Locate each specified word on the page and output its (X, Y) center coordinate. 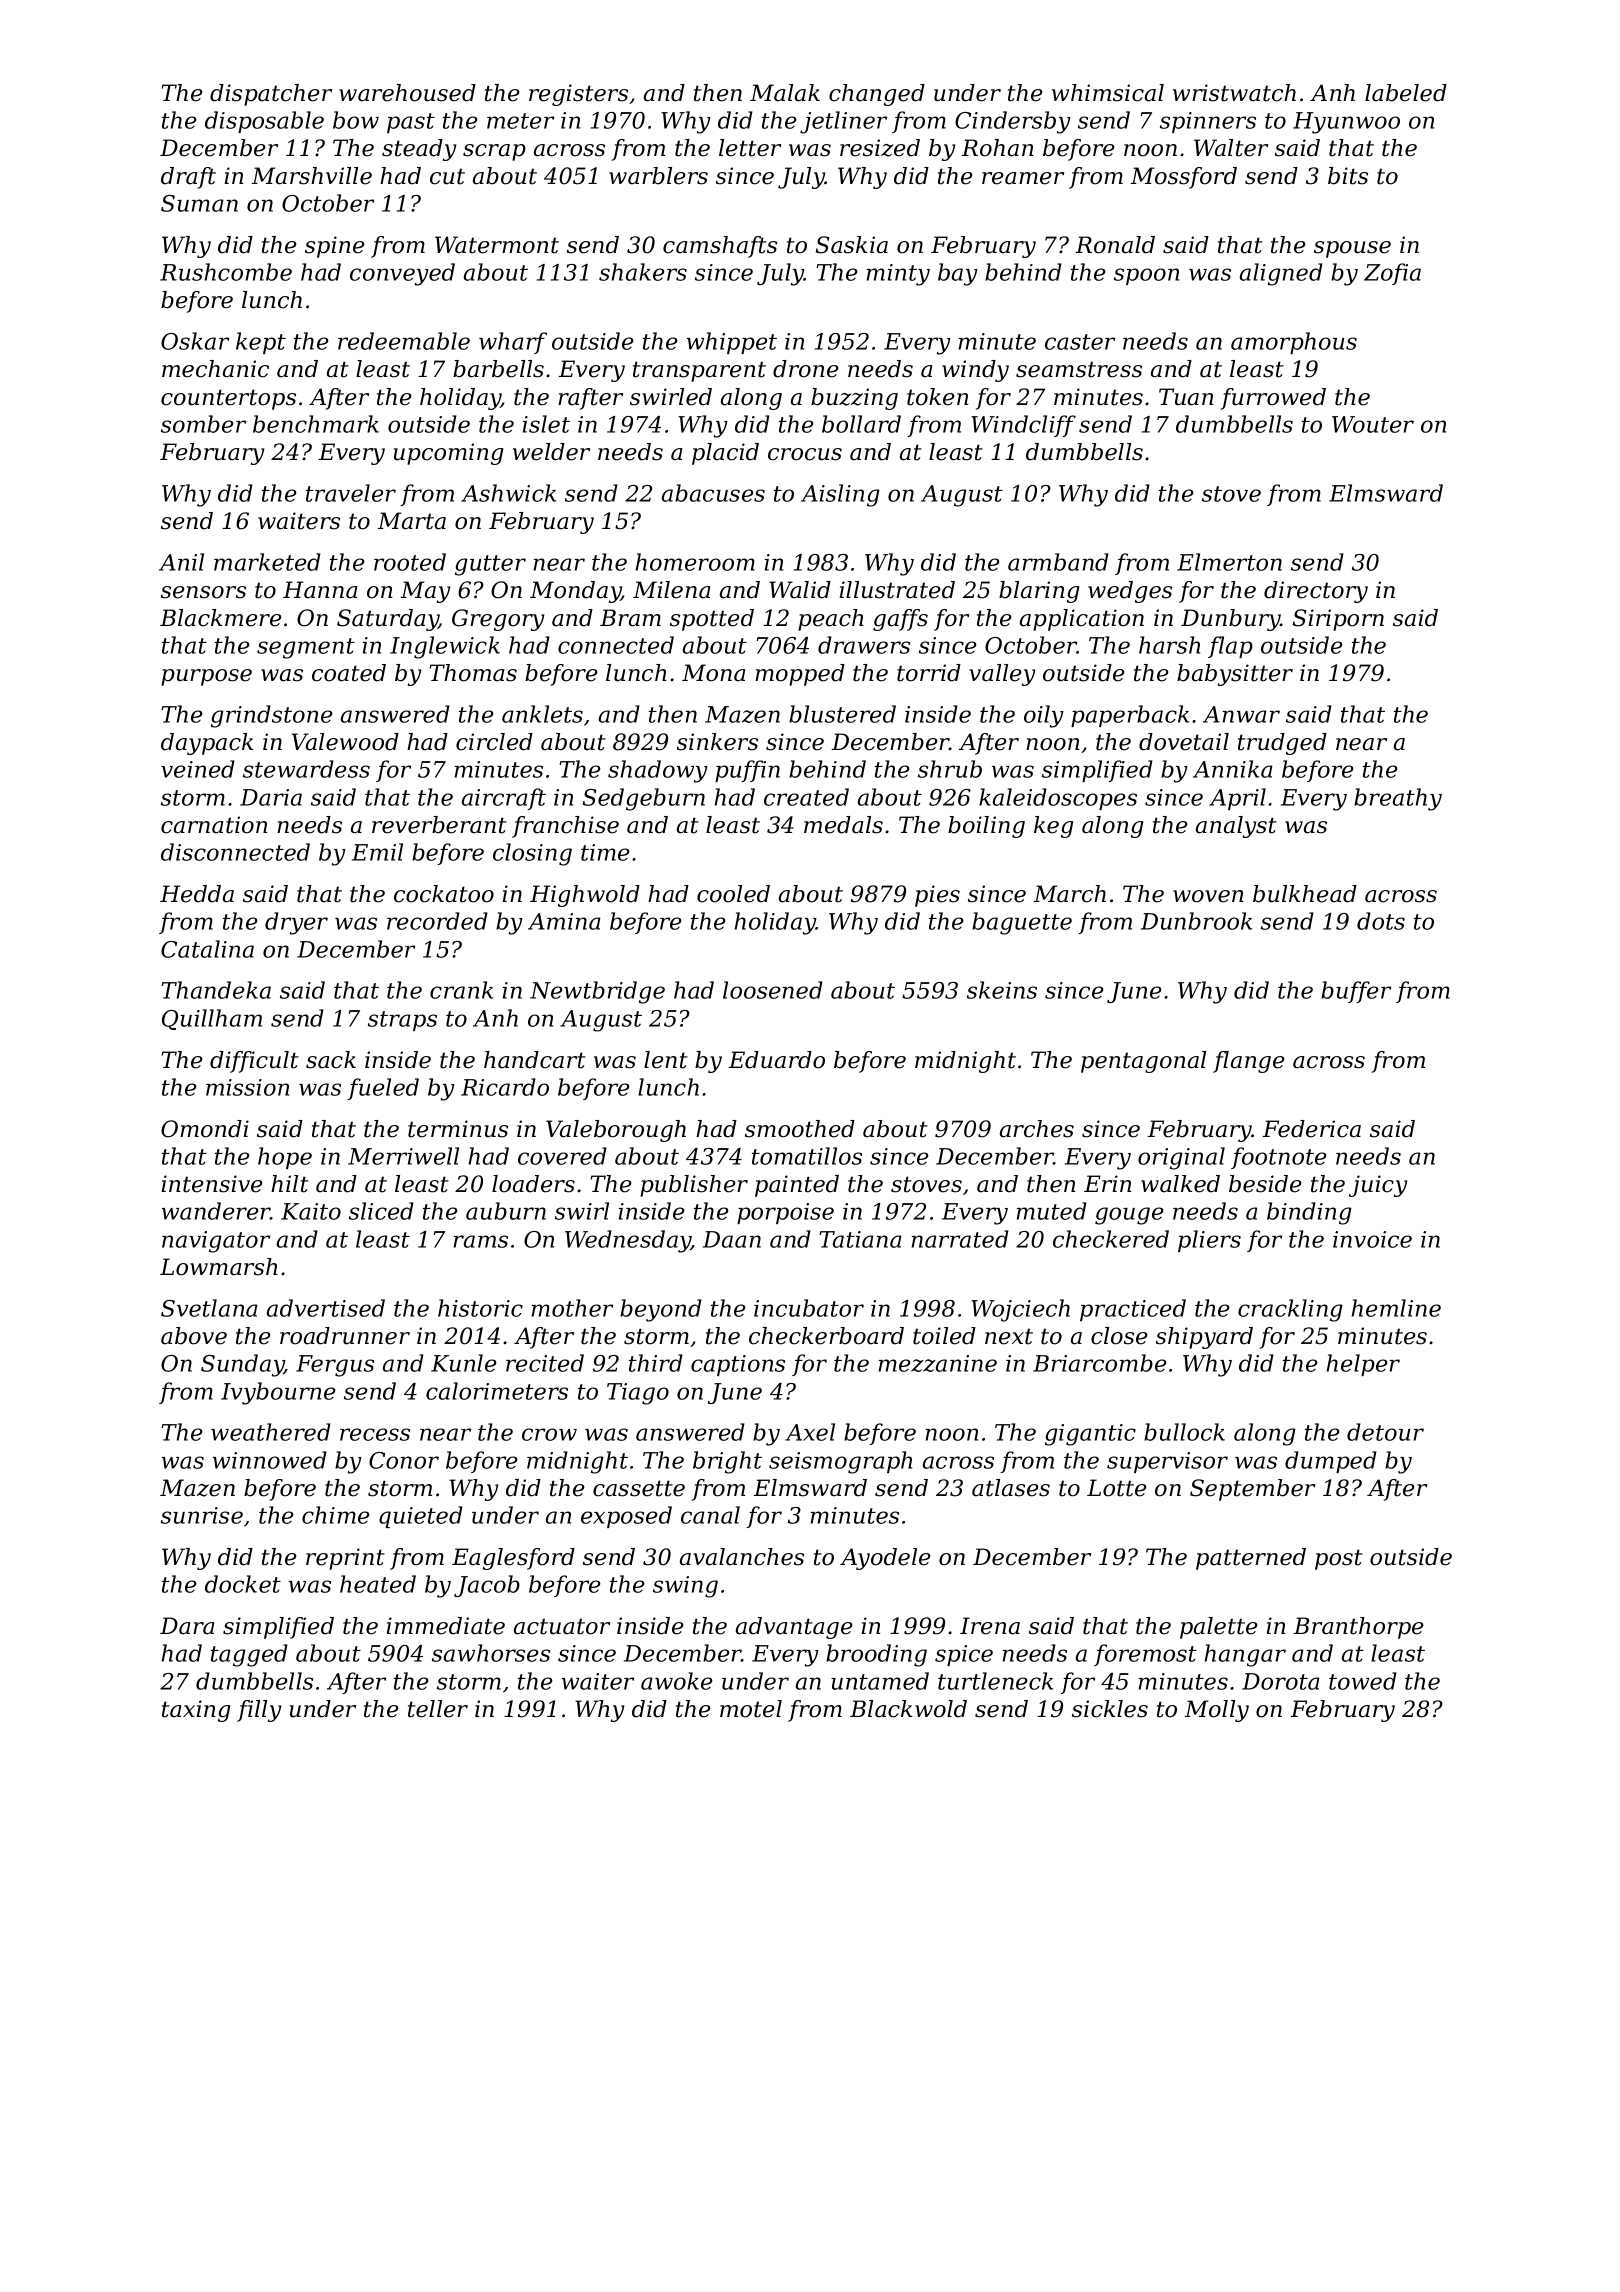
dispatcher (271, 95)
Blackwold (908, 1709)
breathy (1398, 799)
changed (877, 95)
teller (438, 1709)
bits (1348, 176)
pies (937, 896)
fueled (383, 1089)
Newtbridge (597, 992)
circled (494, 742)
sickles (1110, 1709)
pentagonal (1143, 1062)
